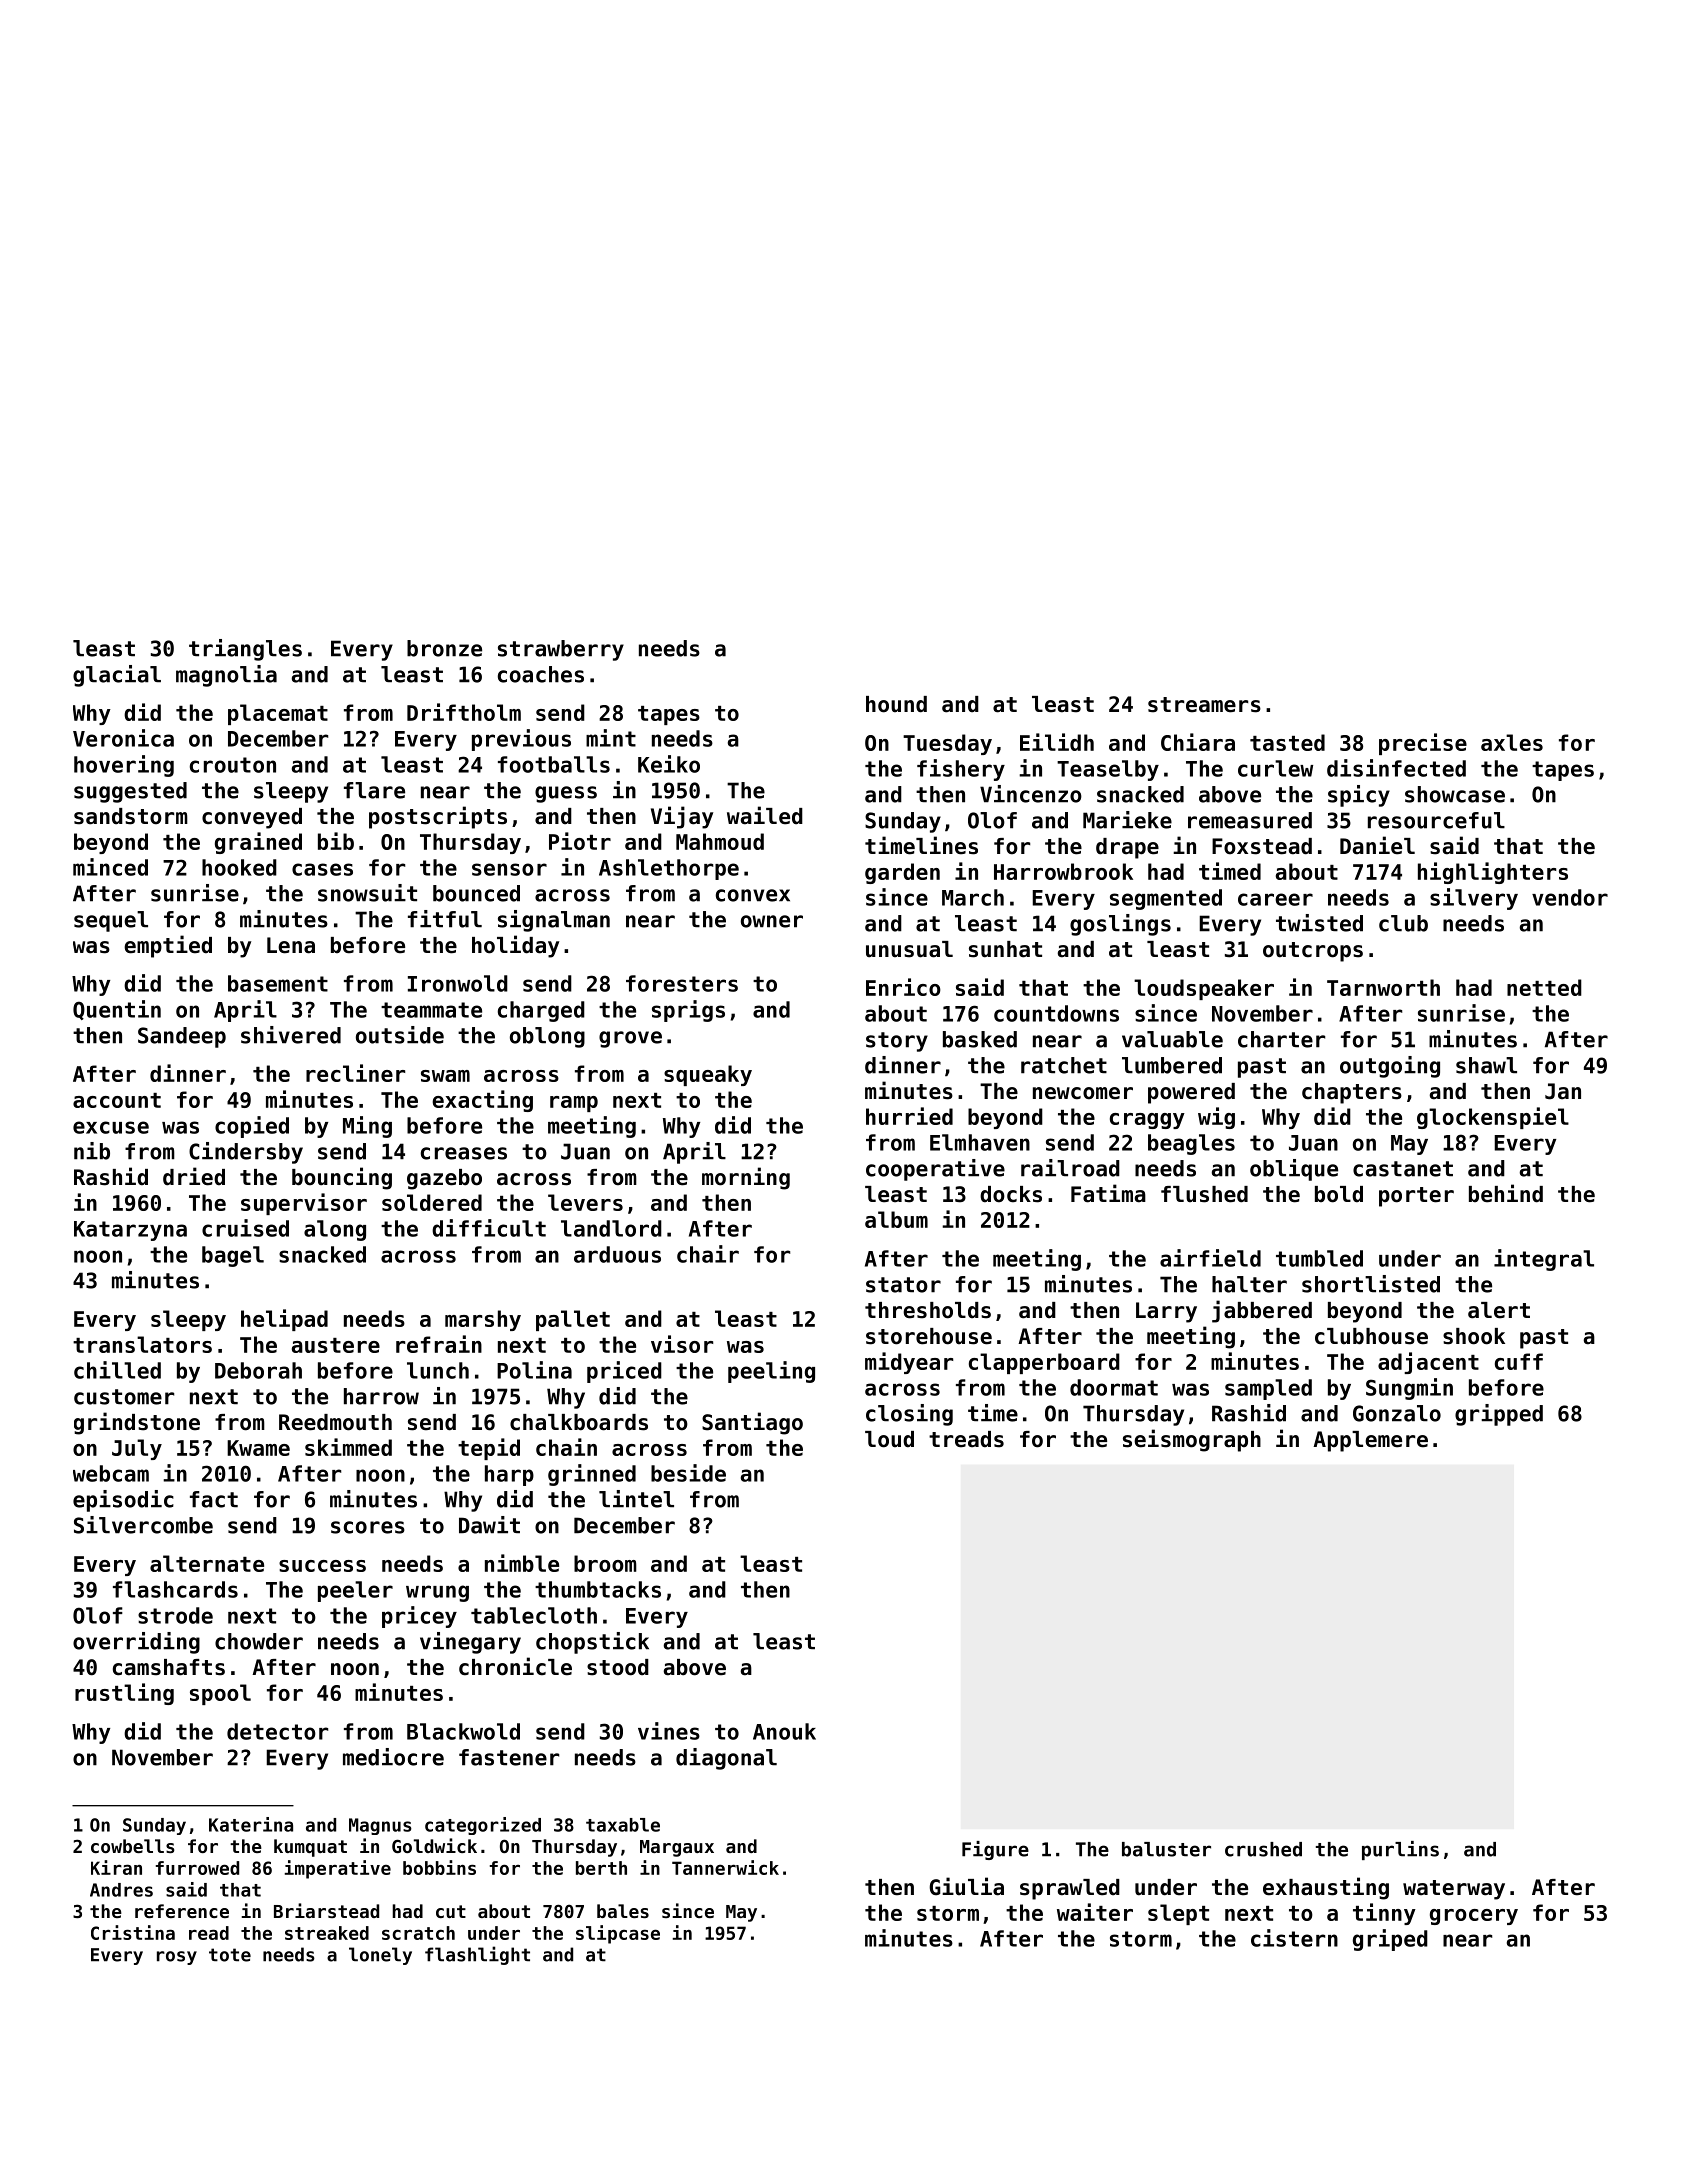 The image size is (1683, 2178). I want to click on Tannerwick, so click(725, 1867).
